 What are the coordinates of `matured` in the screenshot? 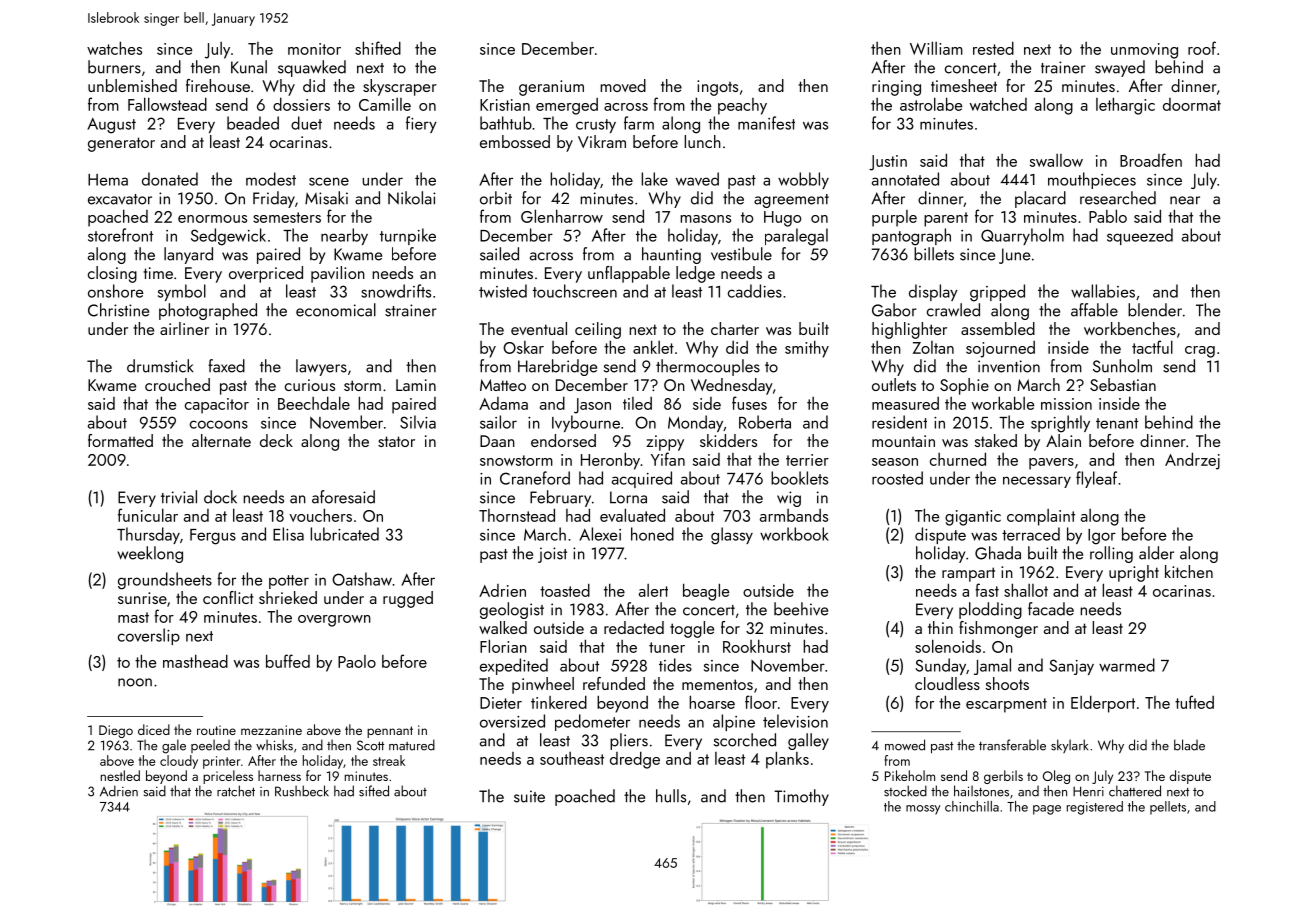 It's located at (412, 745).
